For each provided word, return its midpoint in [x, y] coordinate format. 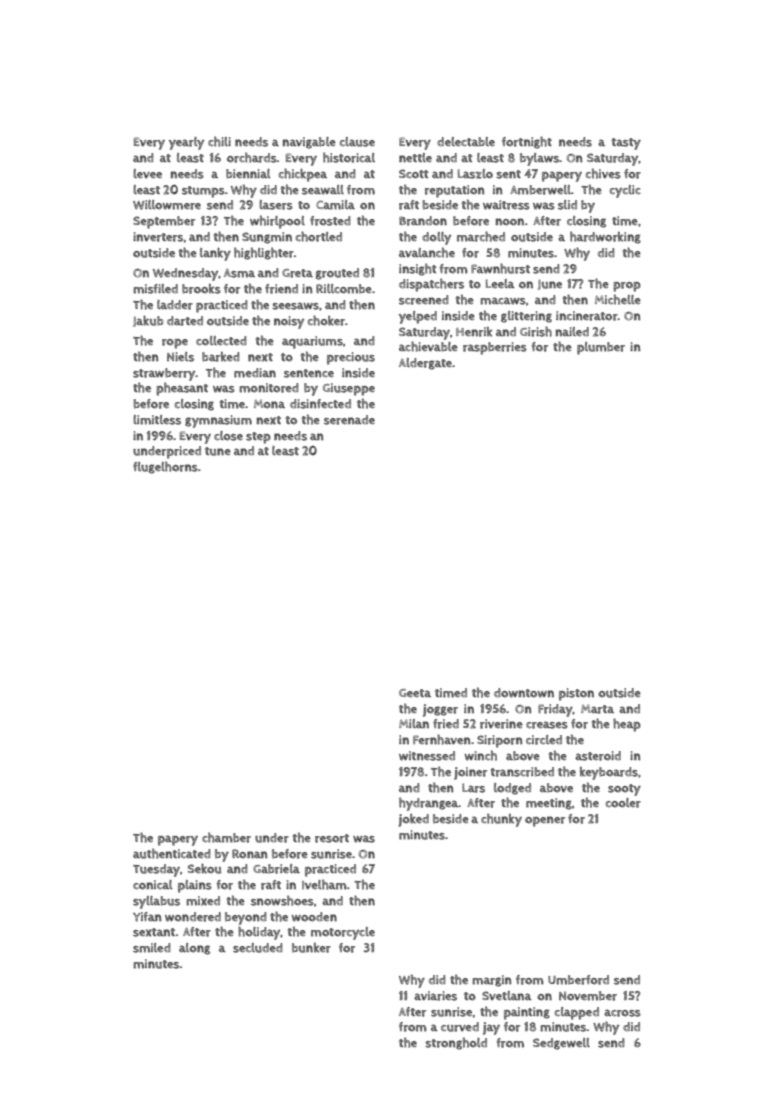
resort [332, 838]
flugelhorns [165, 467]
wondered [193, 917]
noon [509, 222]
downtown [524, 693]
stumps [203, 192]
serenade [349, 420]
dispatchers [431, 285]
